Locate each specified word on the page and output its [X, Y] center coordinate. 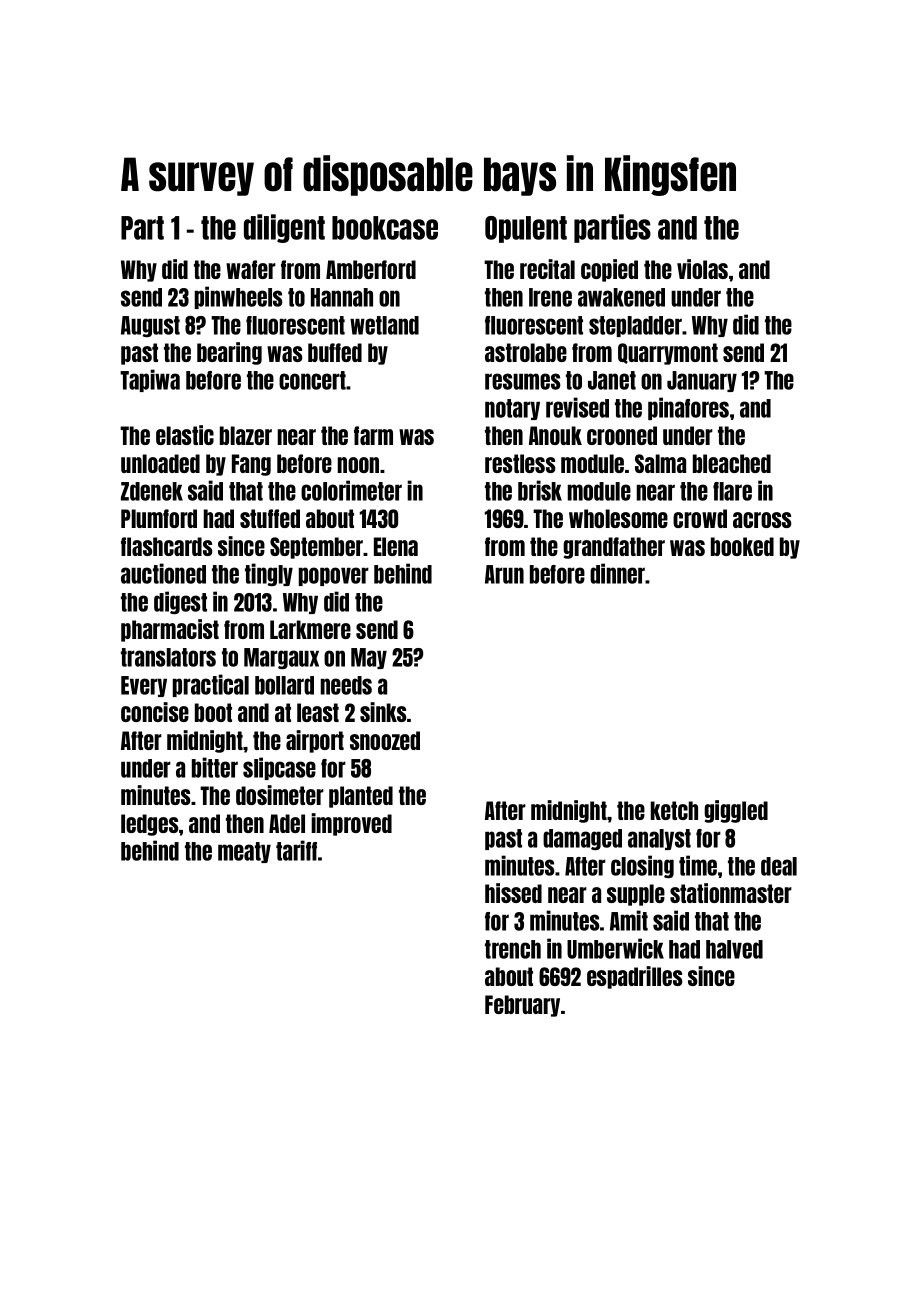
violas [702, 269]
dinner [618, 573]
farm [373, 435]
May [369, 658]
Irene [550, 297]
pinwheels [239, 297]
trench [513, 949]
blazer [246, 435]
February [522, 1006]
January [702, 381]
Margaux [281, 658]
